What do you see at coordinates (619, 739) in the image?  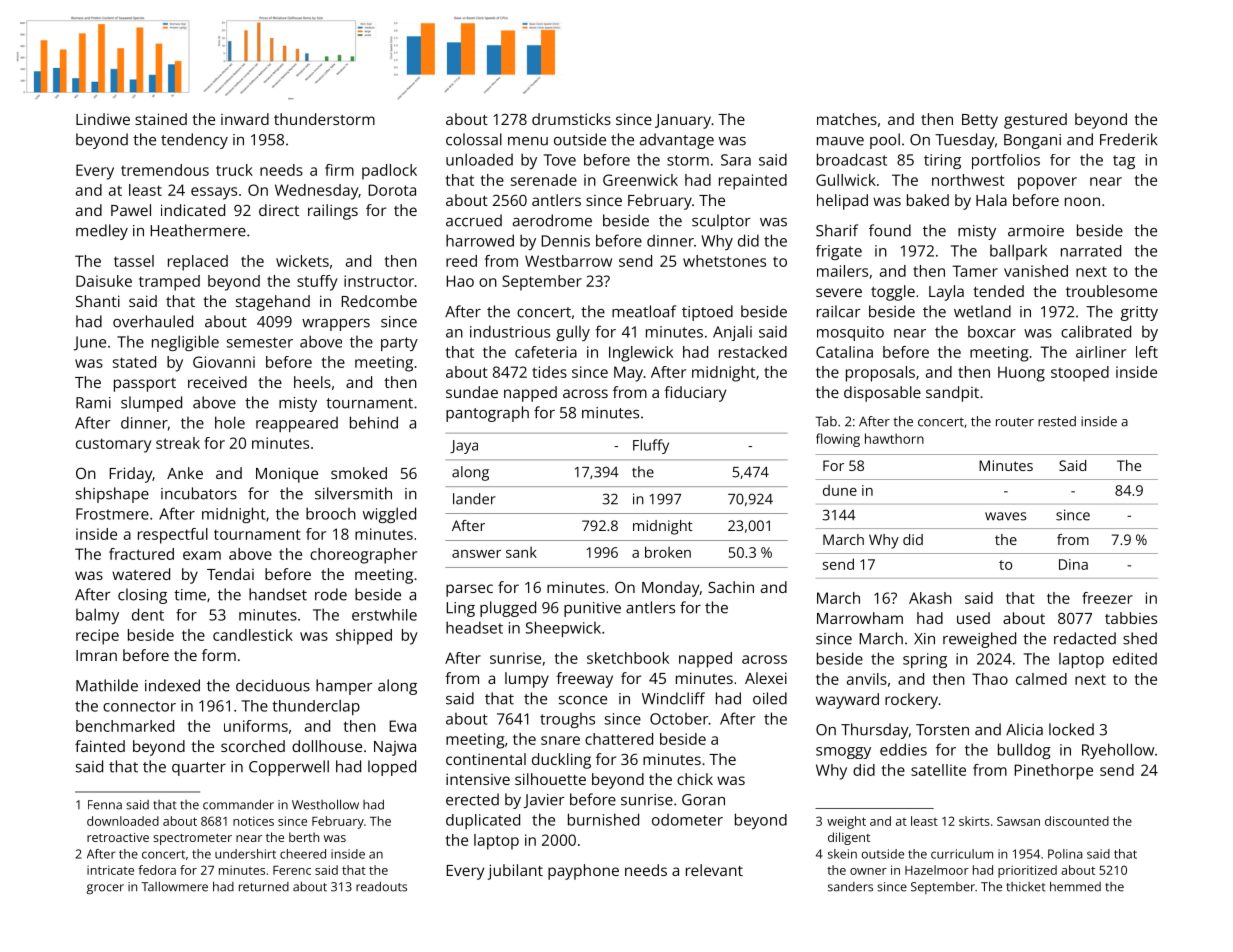 I see `chattered` at bounding box center [619, 739].
